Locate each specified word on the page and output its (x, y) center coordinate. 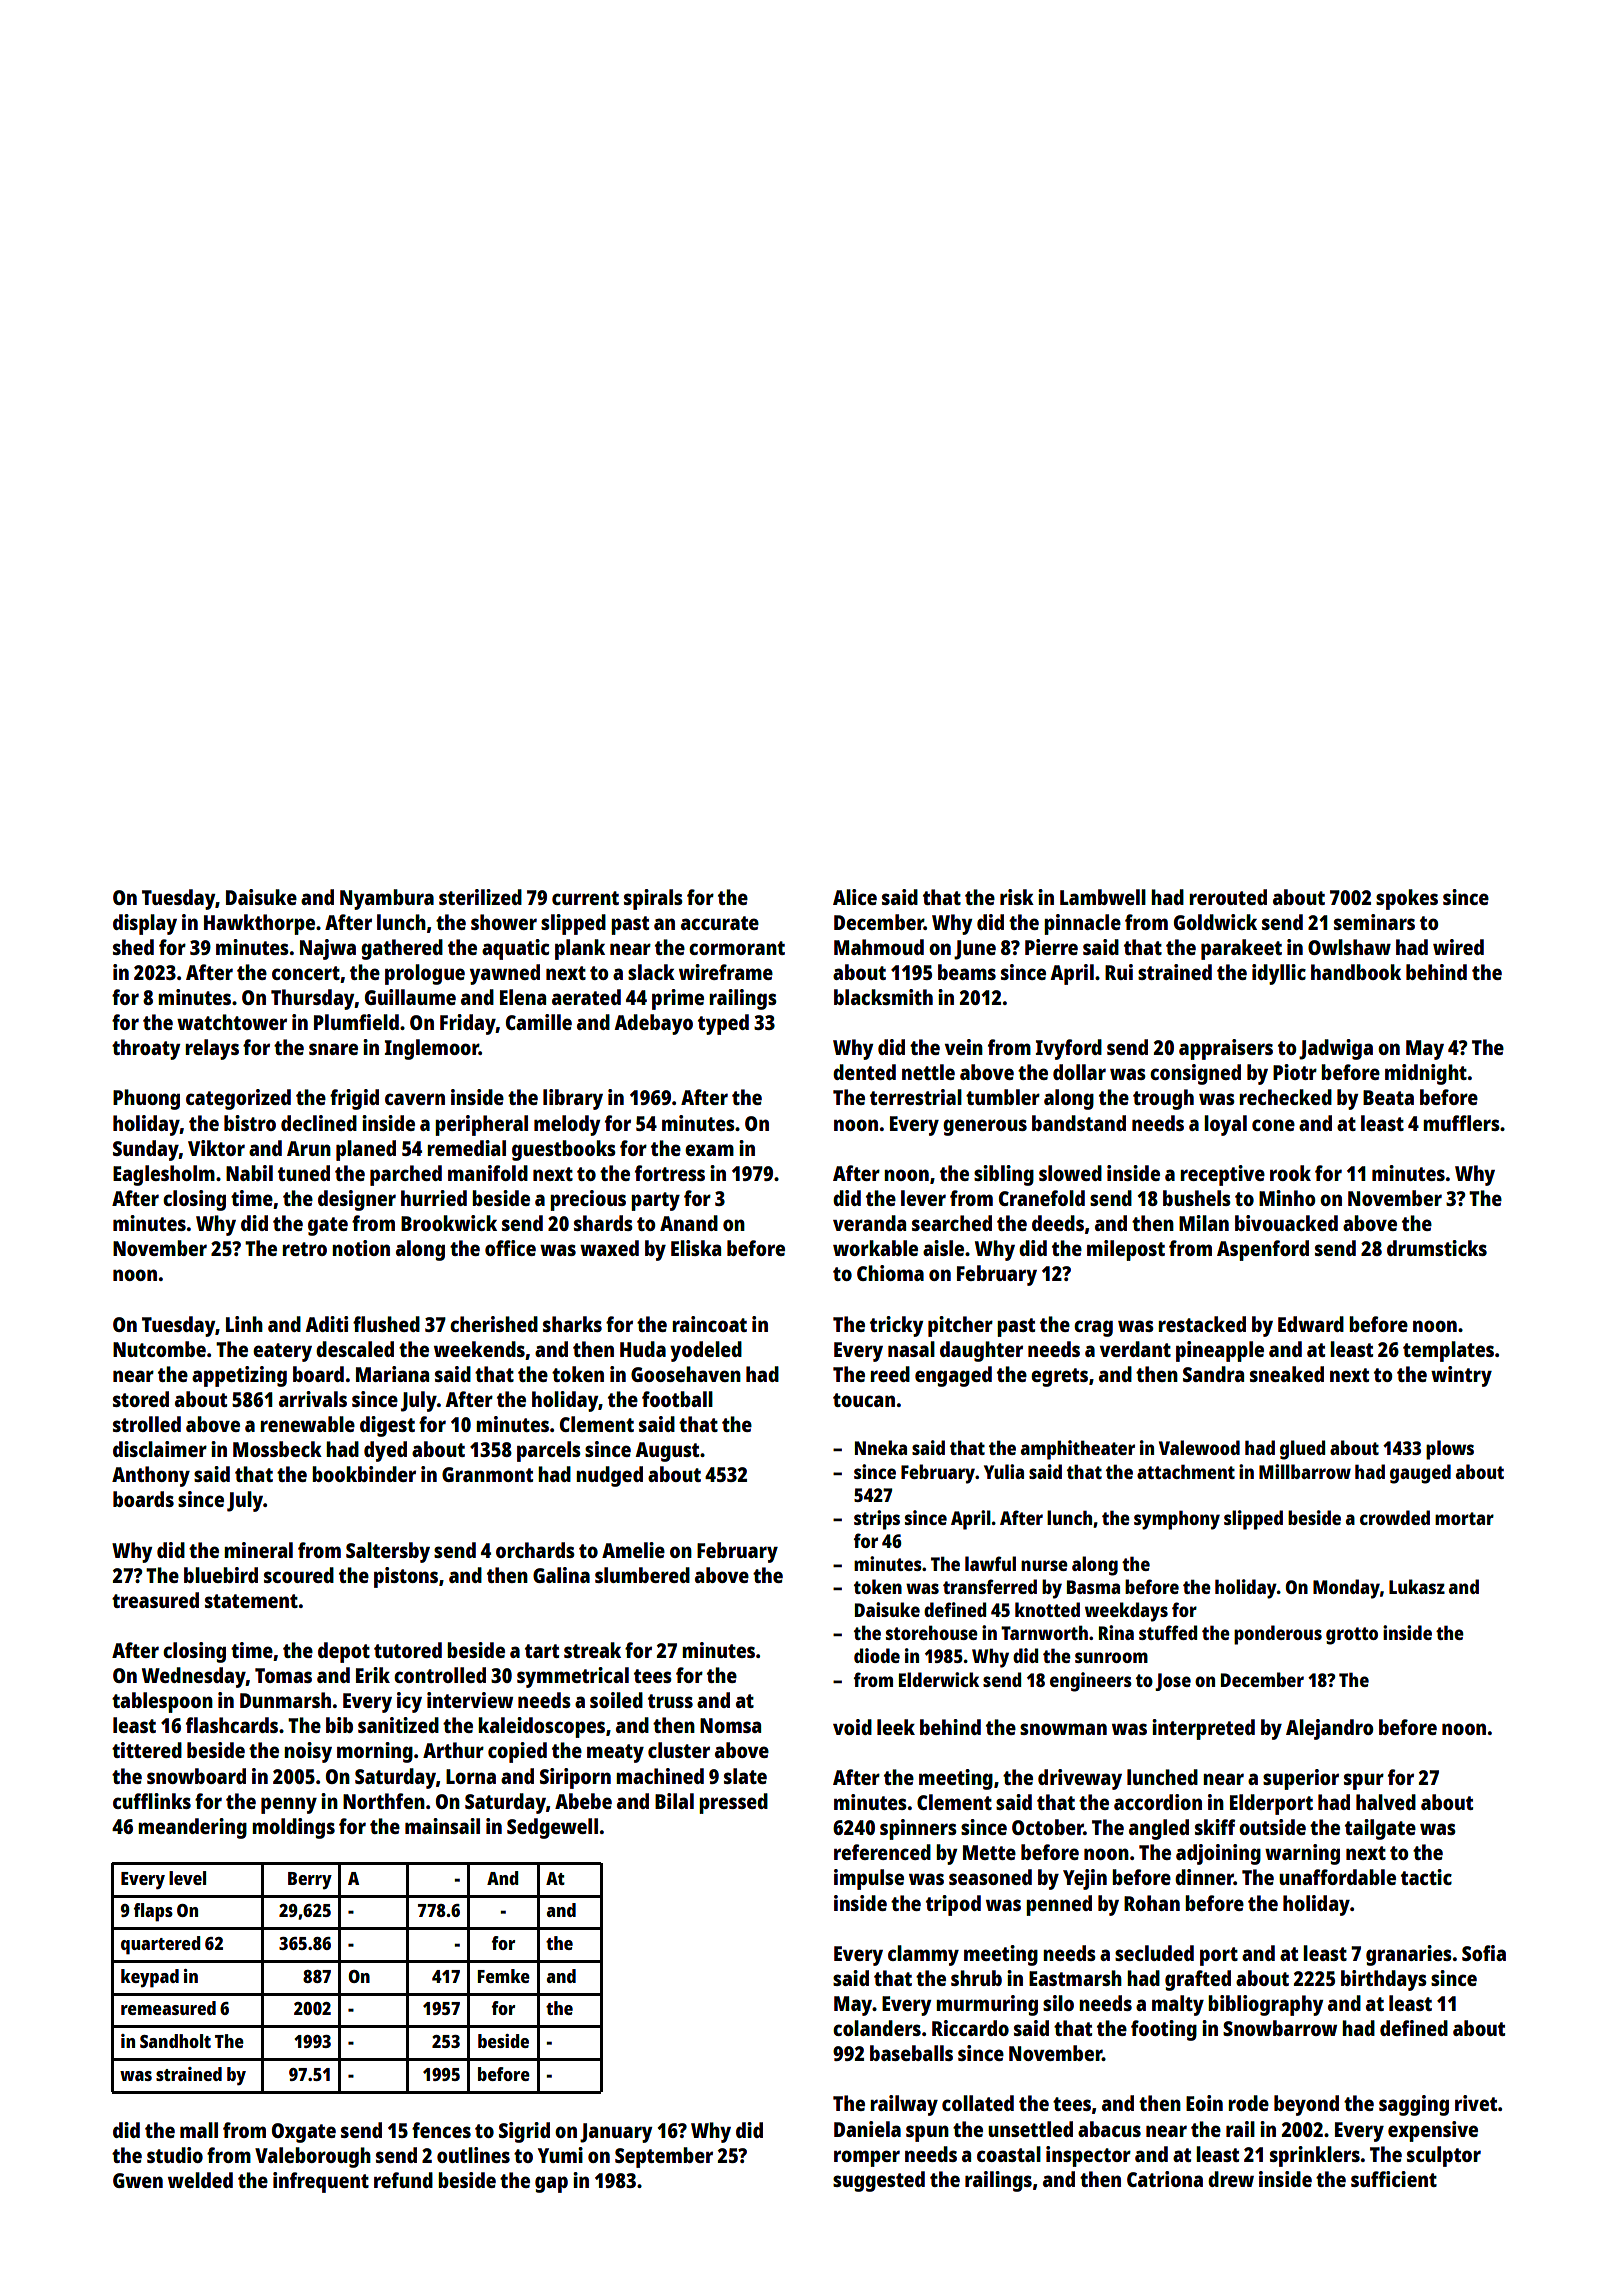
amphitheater (1078, 1450)
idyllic (1279, 974)
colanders (877, 2028)
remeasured (168, 2008)
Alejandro (1330, 1729)
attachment (1186, 1471)
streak (592, 1650)
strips (877, 1520)
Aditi (326, 1324)
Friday (468, 1024)
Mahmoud (879, 947)
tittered (147, 1750)
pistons (406, 1577)
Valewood (1199, 1447)
